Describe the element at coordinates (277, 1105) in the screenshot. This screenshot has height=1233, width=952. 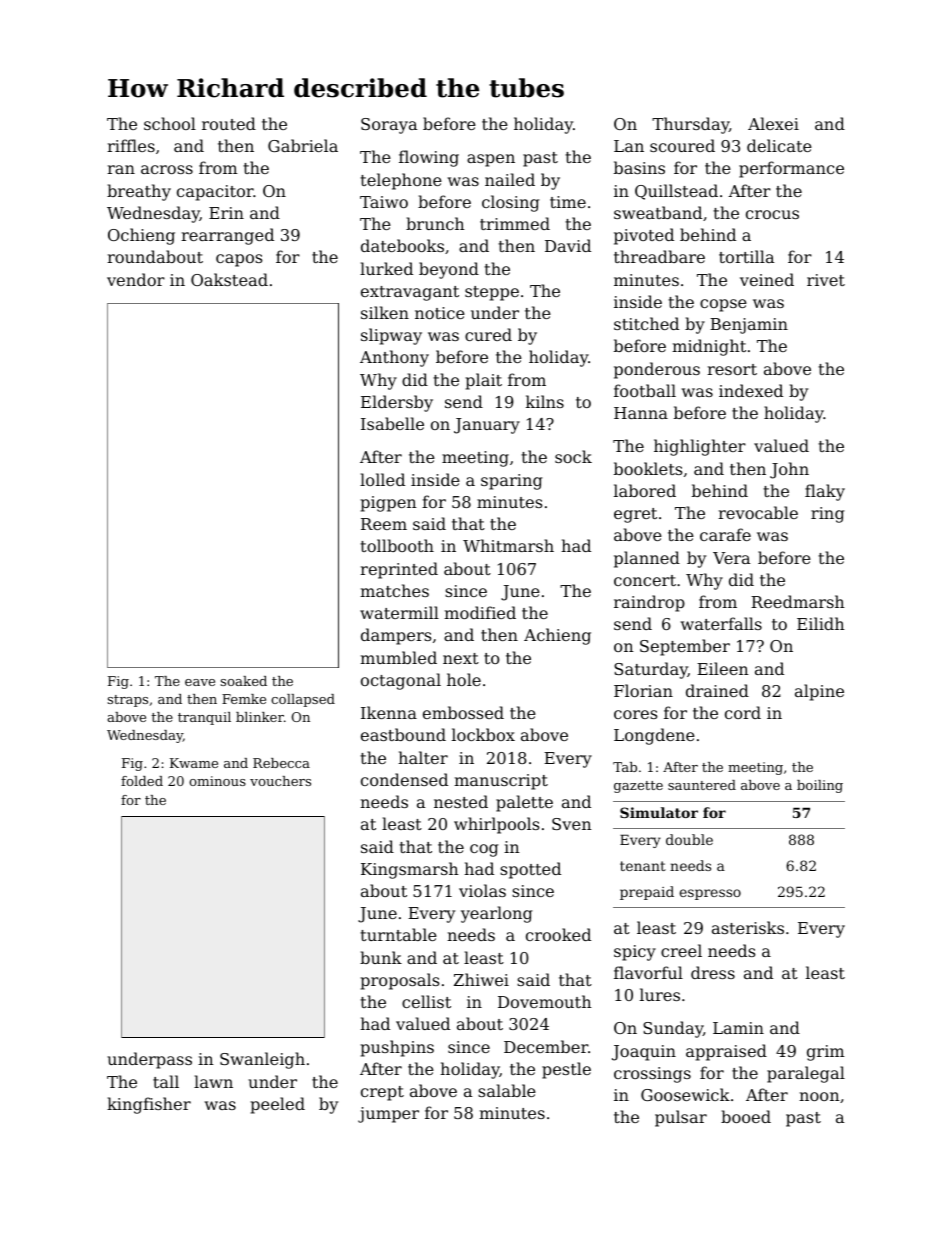
I see `peeled` at that location.
